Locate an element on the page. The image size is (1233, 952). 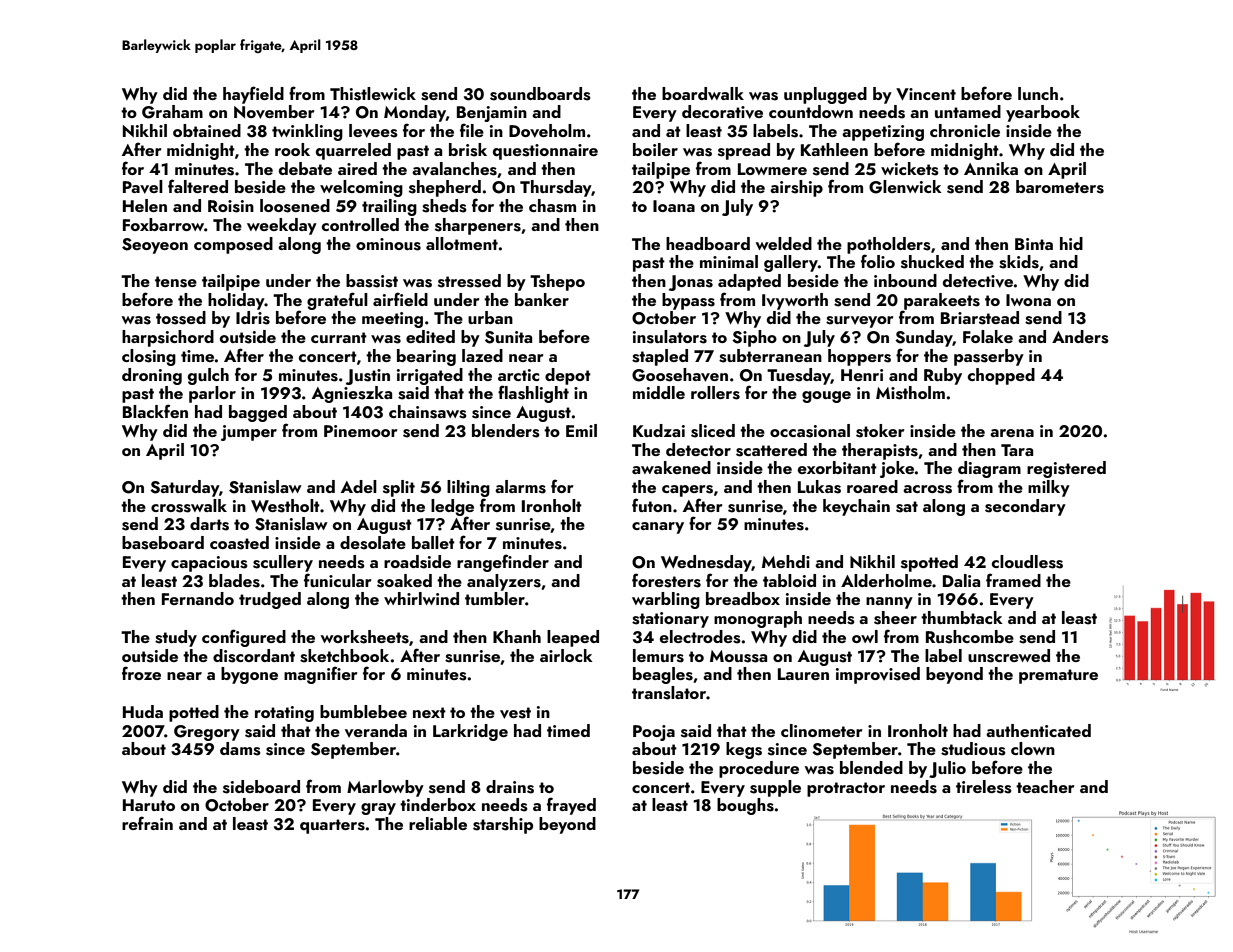
clown is located at coordinates (1033, 748).
